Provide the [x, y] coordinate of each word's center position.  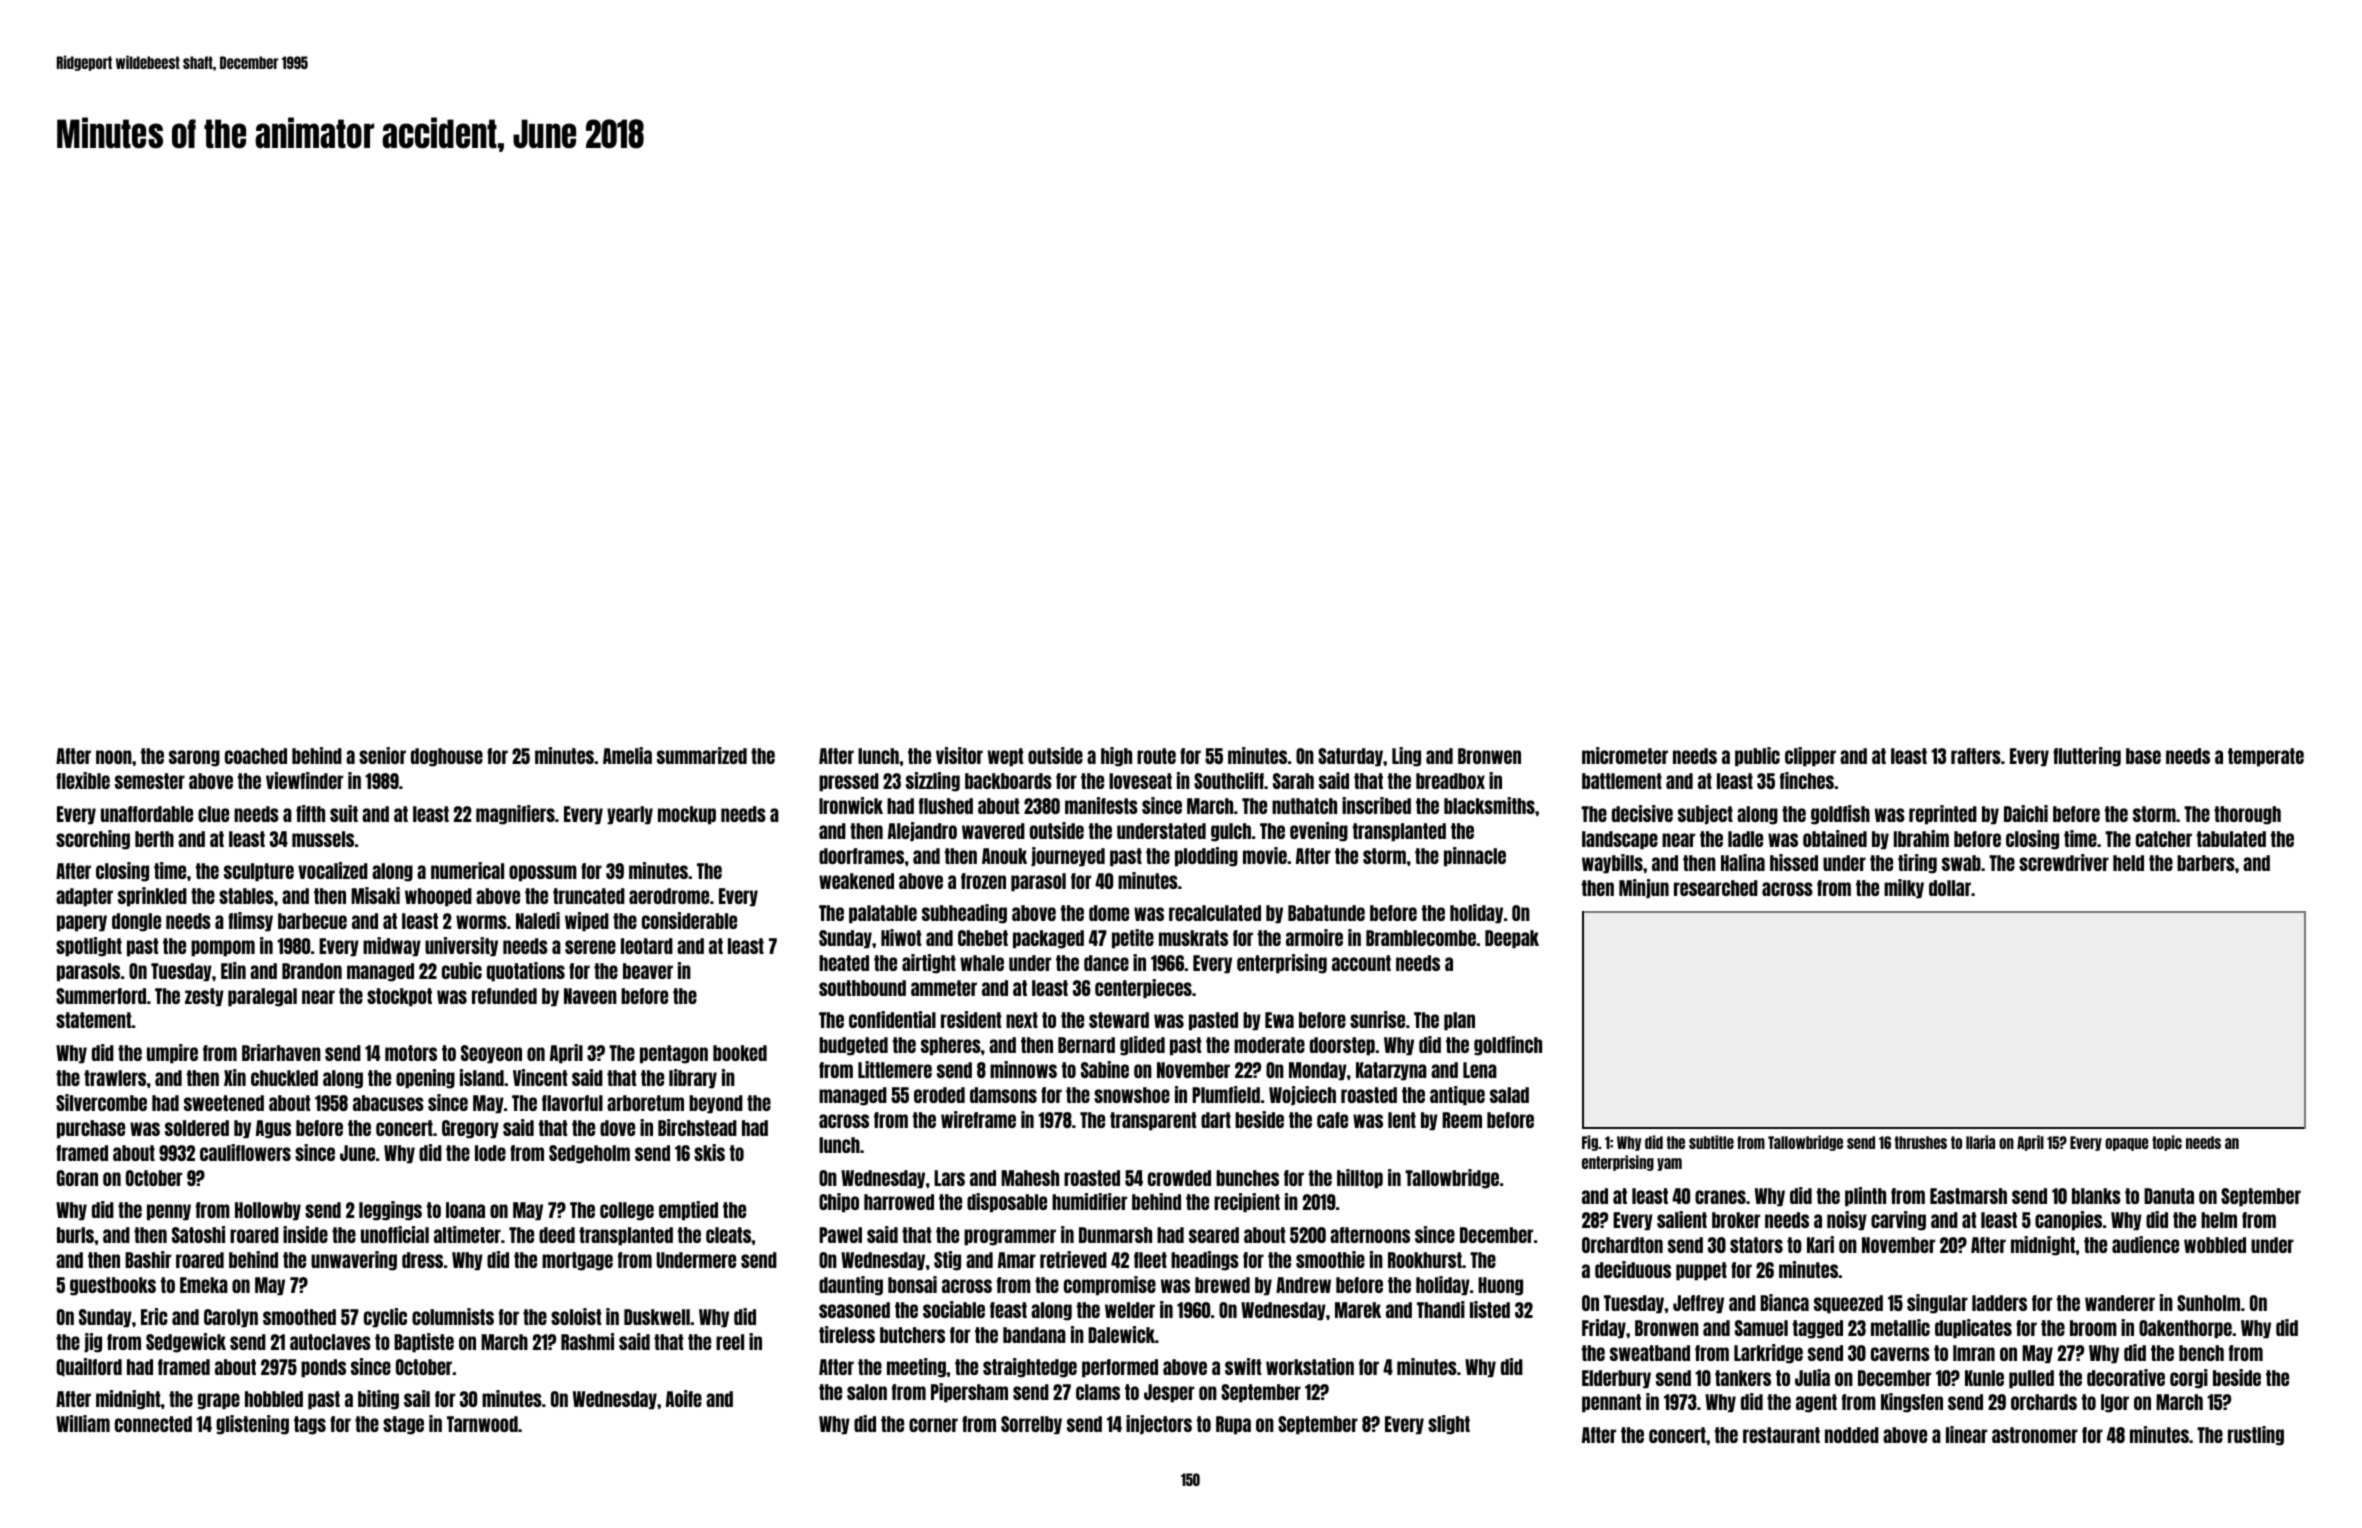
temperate [2266, 757]
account [1361, 963]
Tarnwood [482, 1424]
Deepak [1512, 939]
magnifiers [515, 815]
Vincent [540, 1077]
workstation [1310, 1366]
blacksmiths [1489, 805]
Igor [2115, 1403]
